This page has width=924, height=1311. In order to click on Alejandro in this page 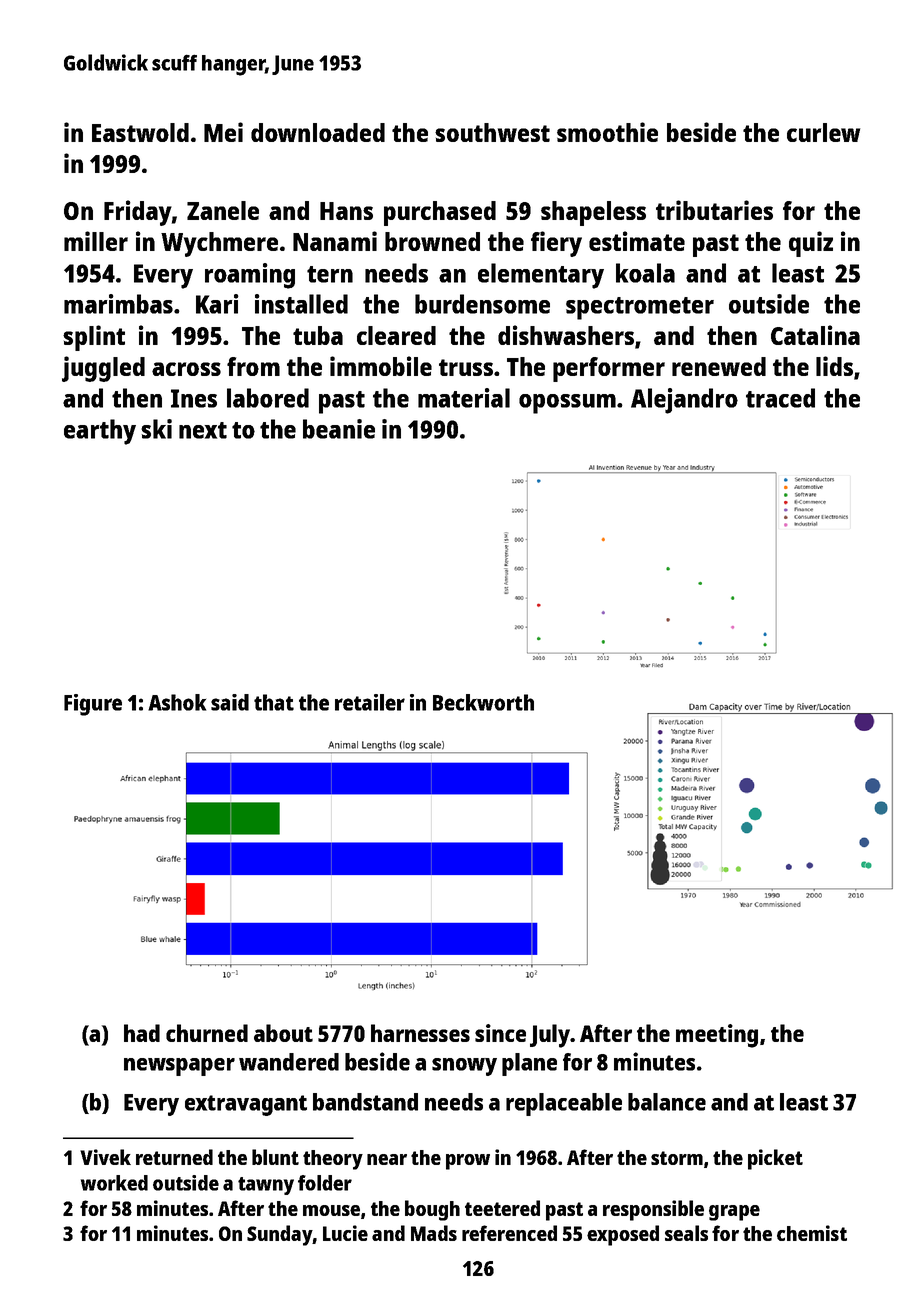, I will do `click(684, 401)`.
